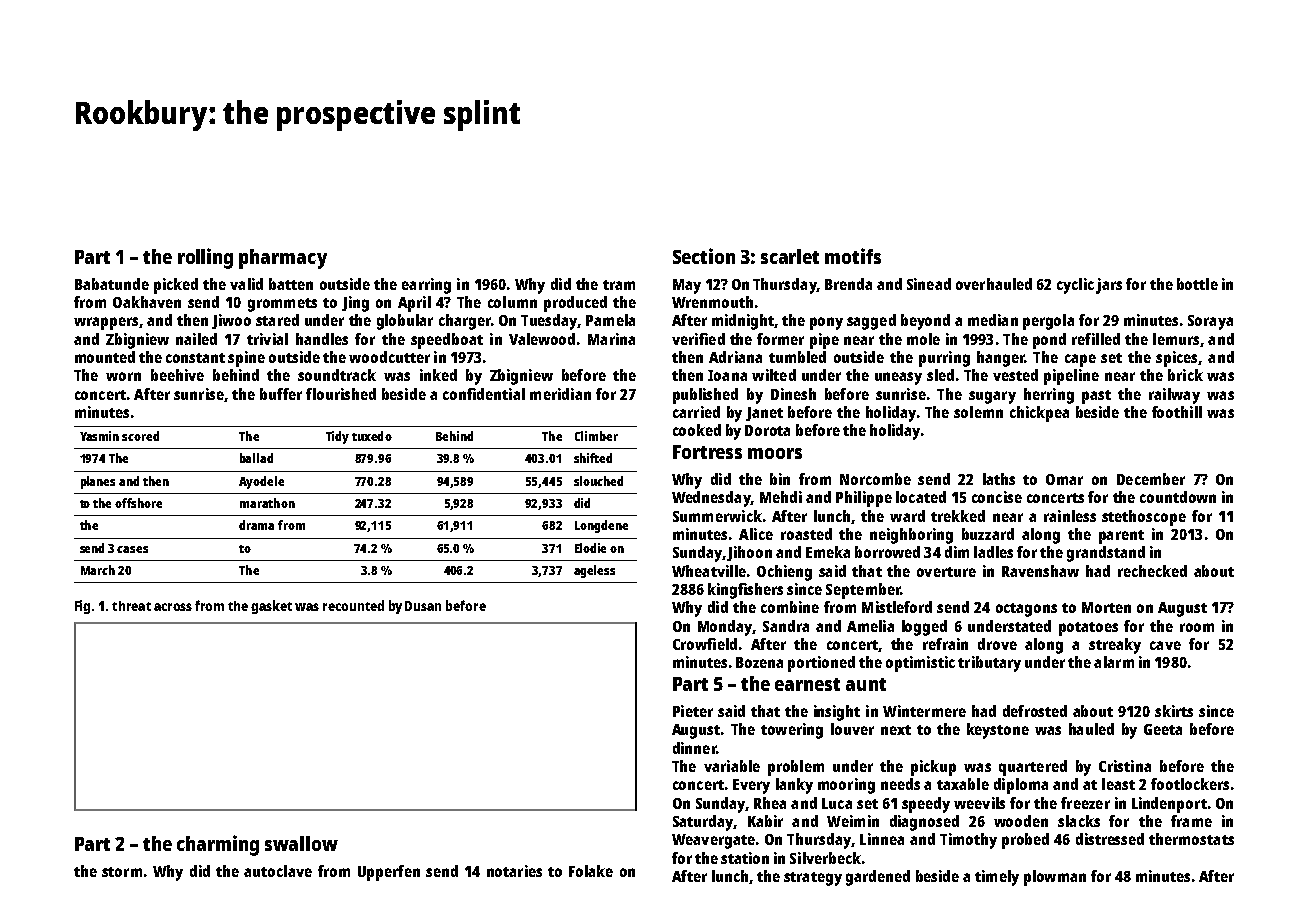 The image size is (1308, 924). Describe the element at coordinates (837, 803) in the screenshot. I see `Luca` at that location.
